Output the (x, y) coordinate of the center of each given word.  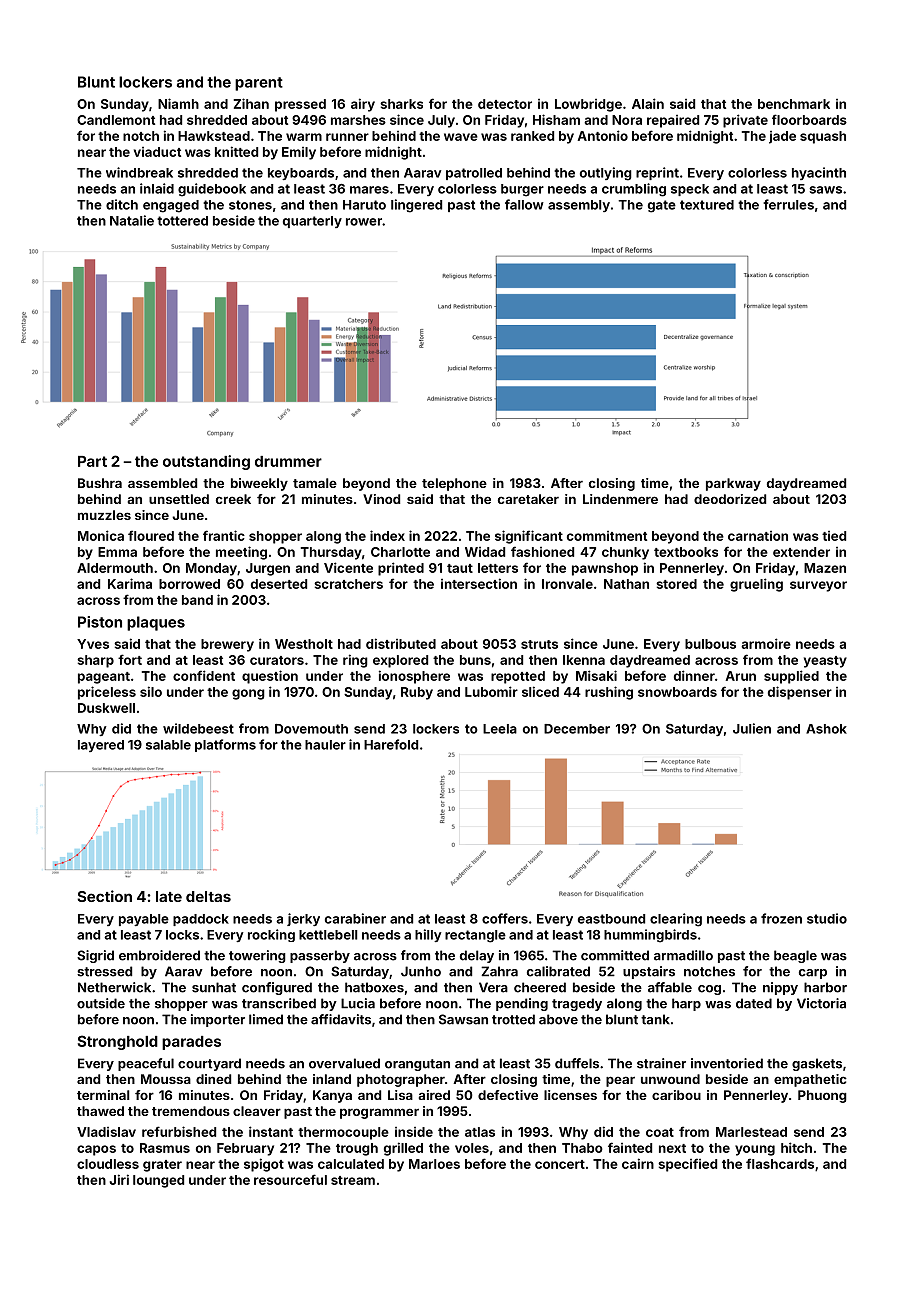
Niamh (178, 103)
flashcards (780, 1163)
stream (353, 1180)
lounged (158, 1181)
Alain (648, 103)
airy (363, 105)
